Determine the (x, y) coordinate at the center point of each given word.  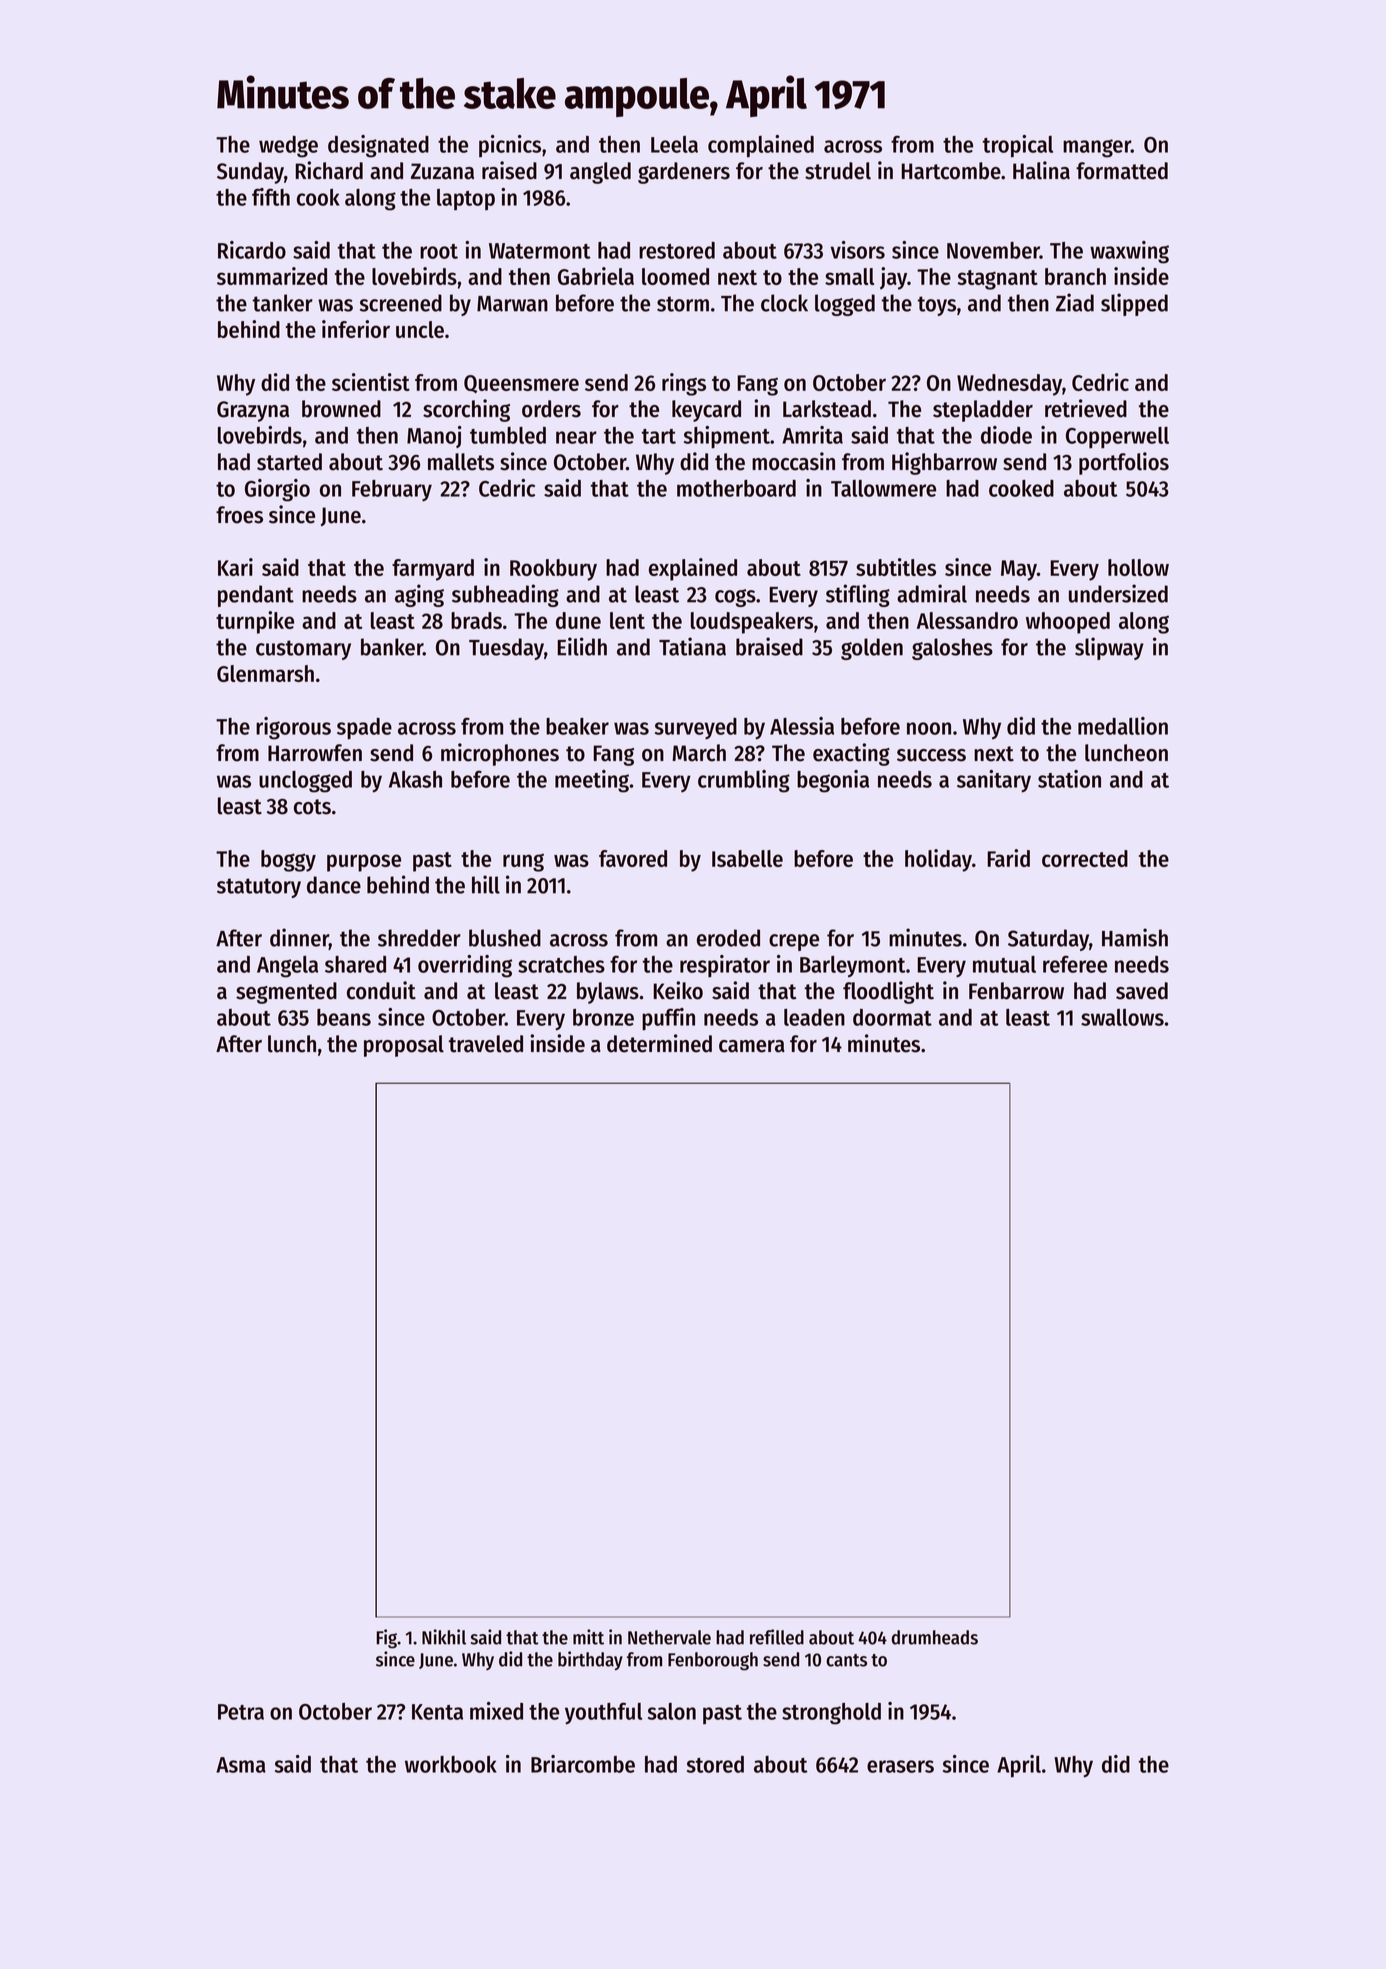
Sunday (250, 173)
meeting (592, 781)
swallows (1122, 1017)
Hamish (1135, 937)
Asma (241, 1765)
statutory (259, 888)
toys (937, 306)
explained (693, 569)
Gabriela (596, 276)
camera (752, 1046)
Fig (387, 1639)
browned (341, 409)
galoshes (952, 649)
